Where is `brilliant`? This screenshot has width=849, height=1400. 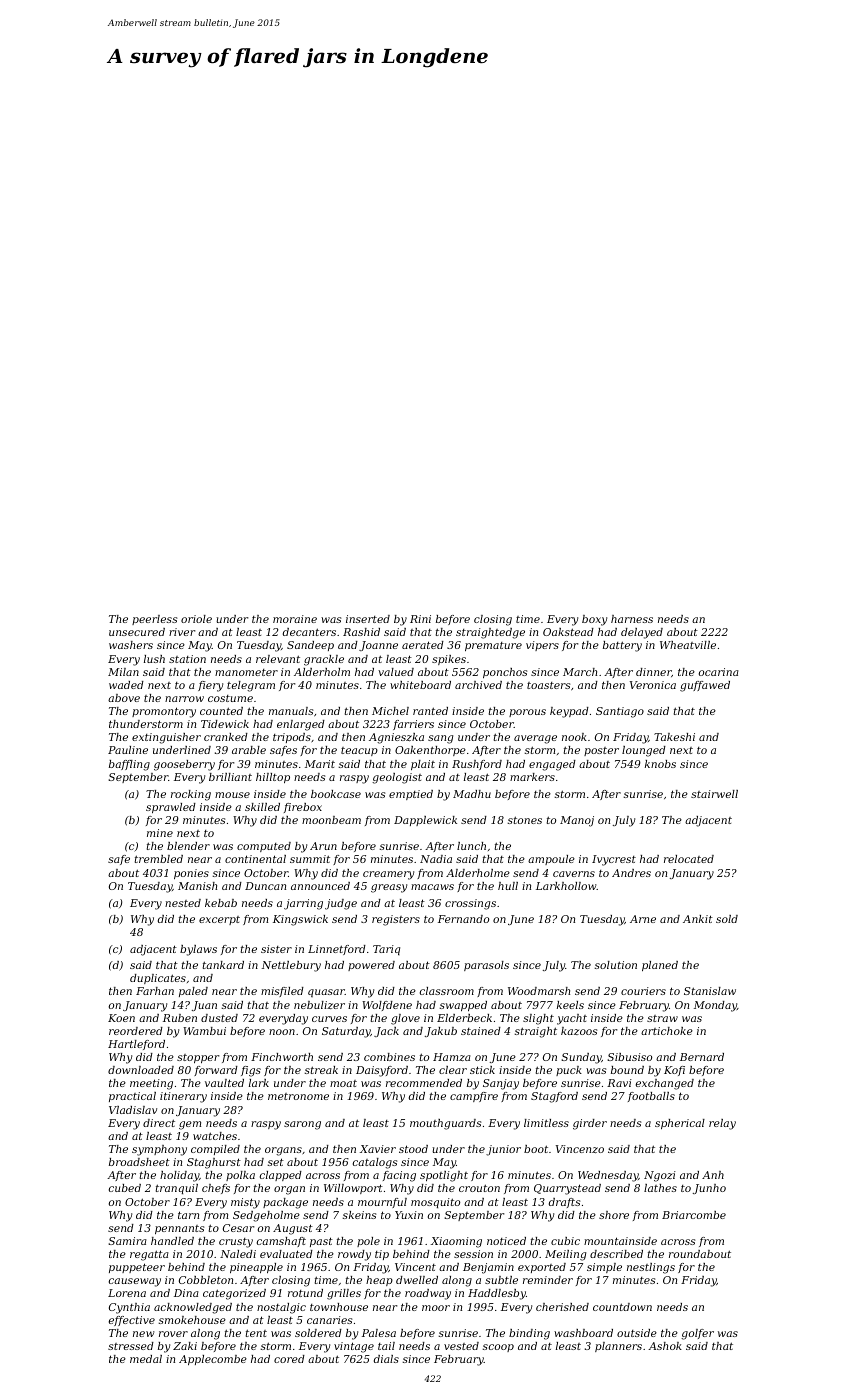 brilliant is located at coordinates (230, 777).
